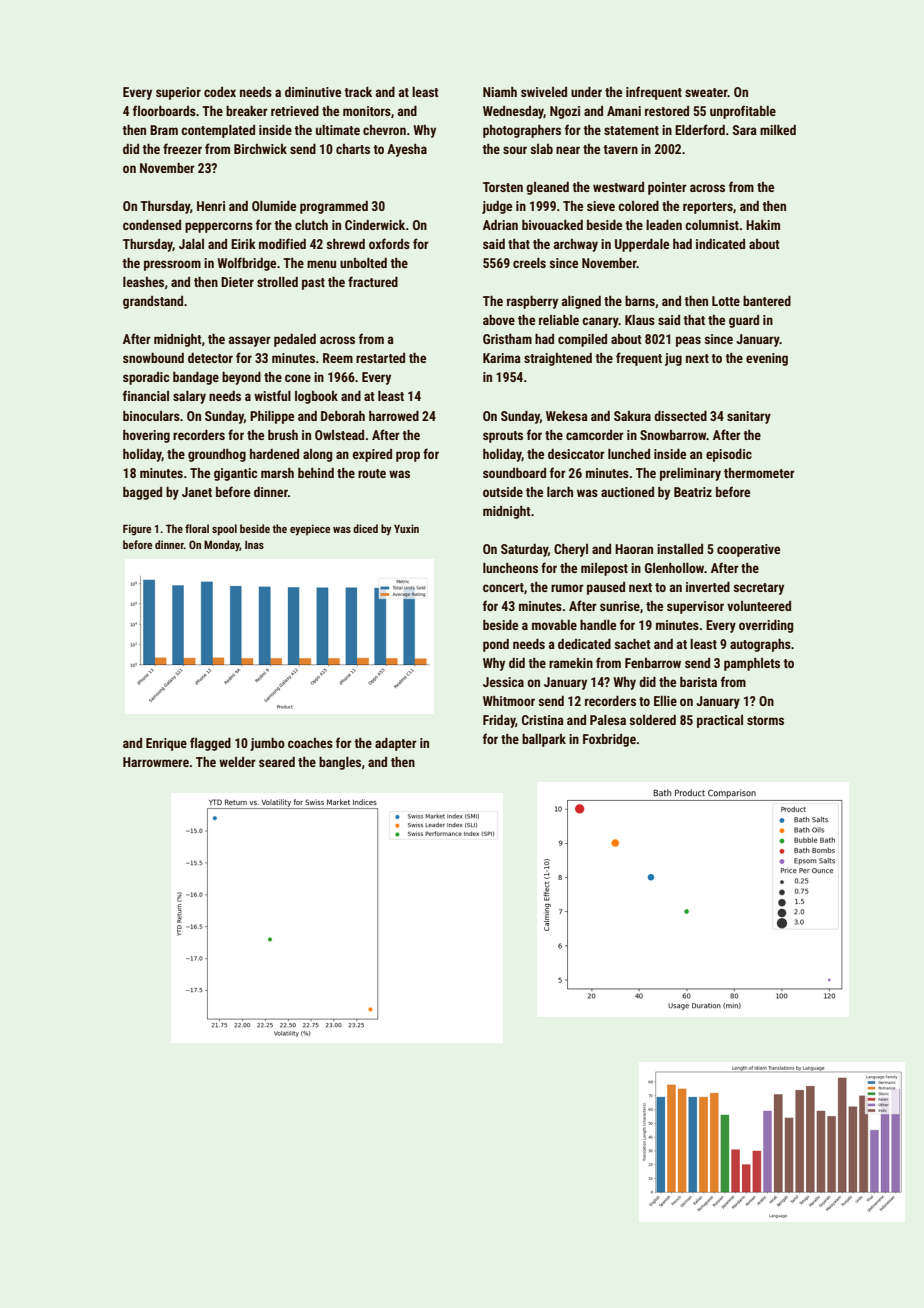 This page has width=924, height=1308. What do you see at coordinates (237, 282) in the page?
I see `Dieter` at bounding box center [237, 282].
